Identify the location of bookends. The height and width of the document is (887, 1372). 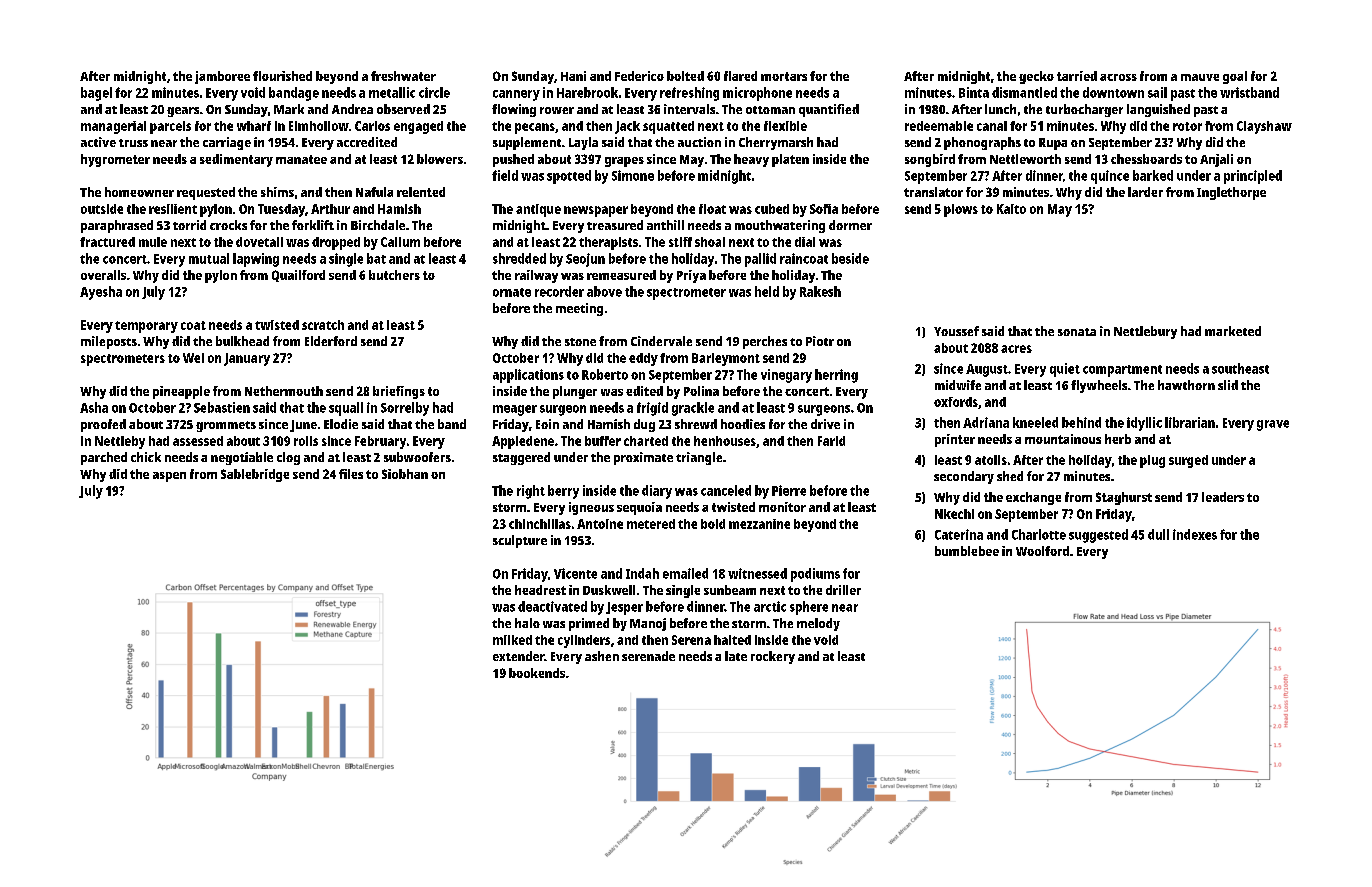
(537, 673).
